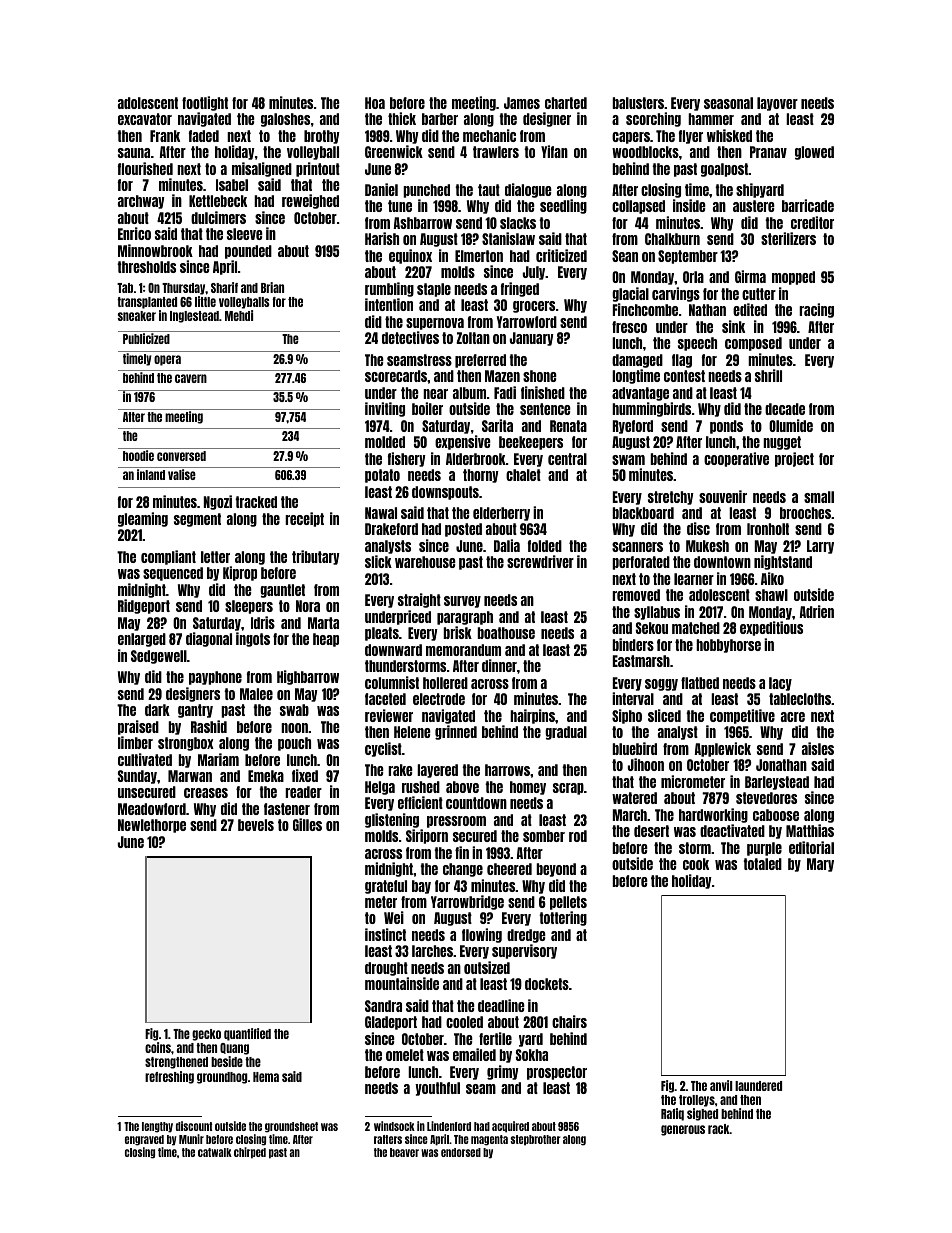 Image resolution: width=952 pixels, height=1233 pixels. What do you see at coordinates (152, 826) in the document?
I see `Newlethorpe` at bounding box center [152, 826].
